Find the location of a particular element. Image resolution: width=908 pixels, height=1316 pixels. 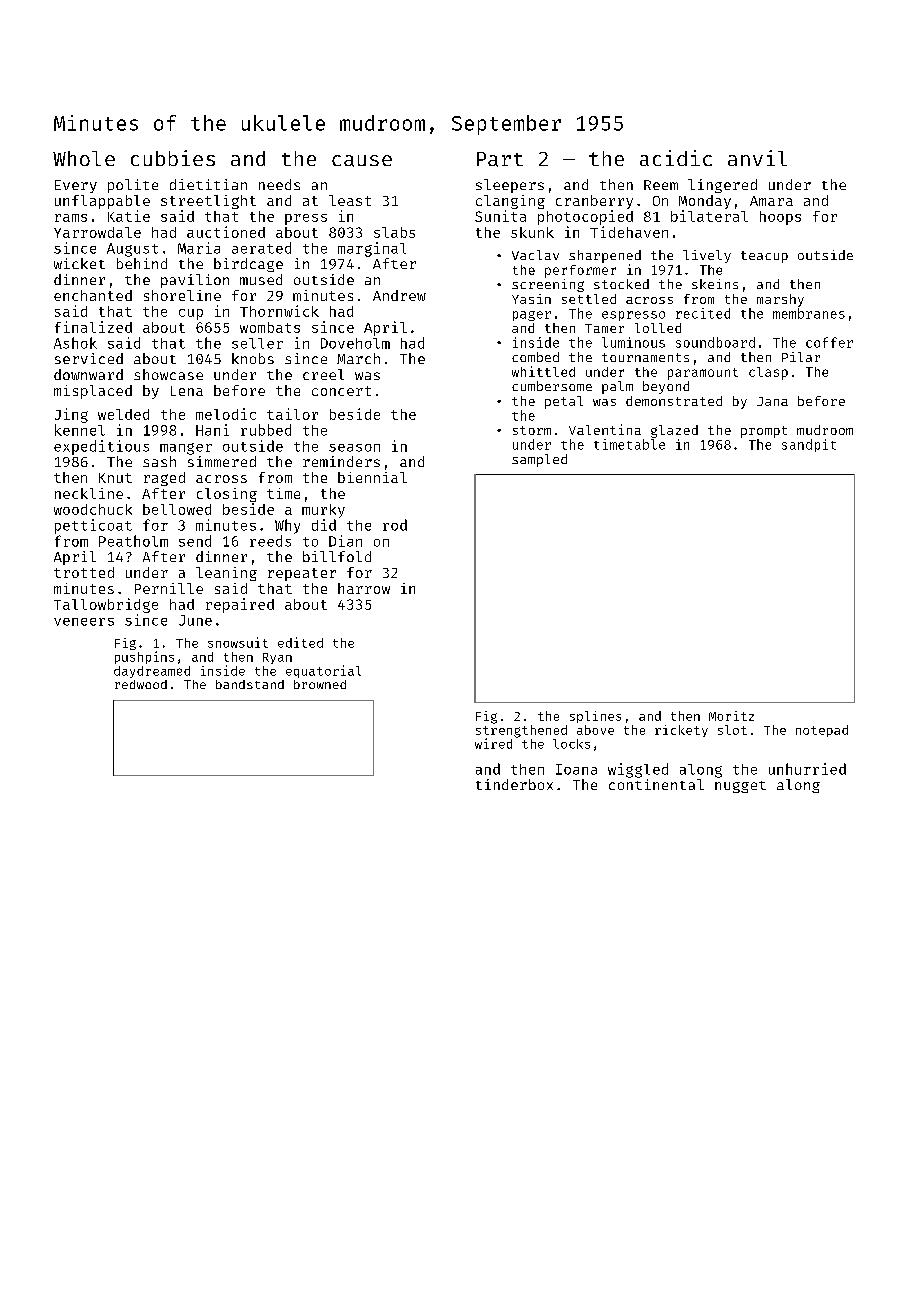

skeins is located at coordinates (715, 284).
